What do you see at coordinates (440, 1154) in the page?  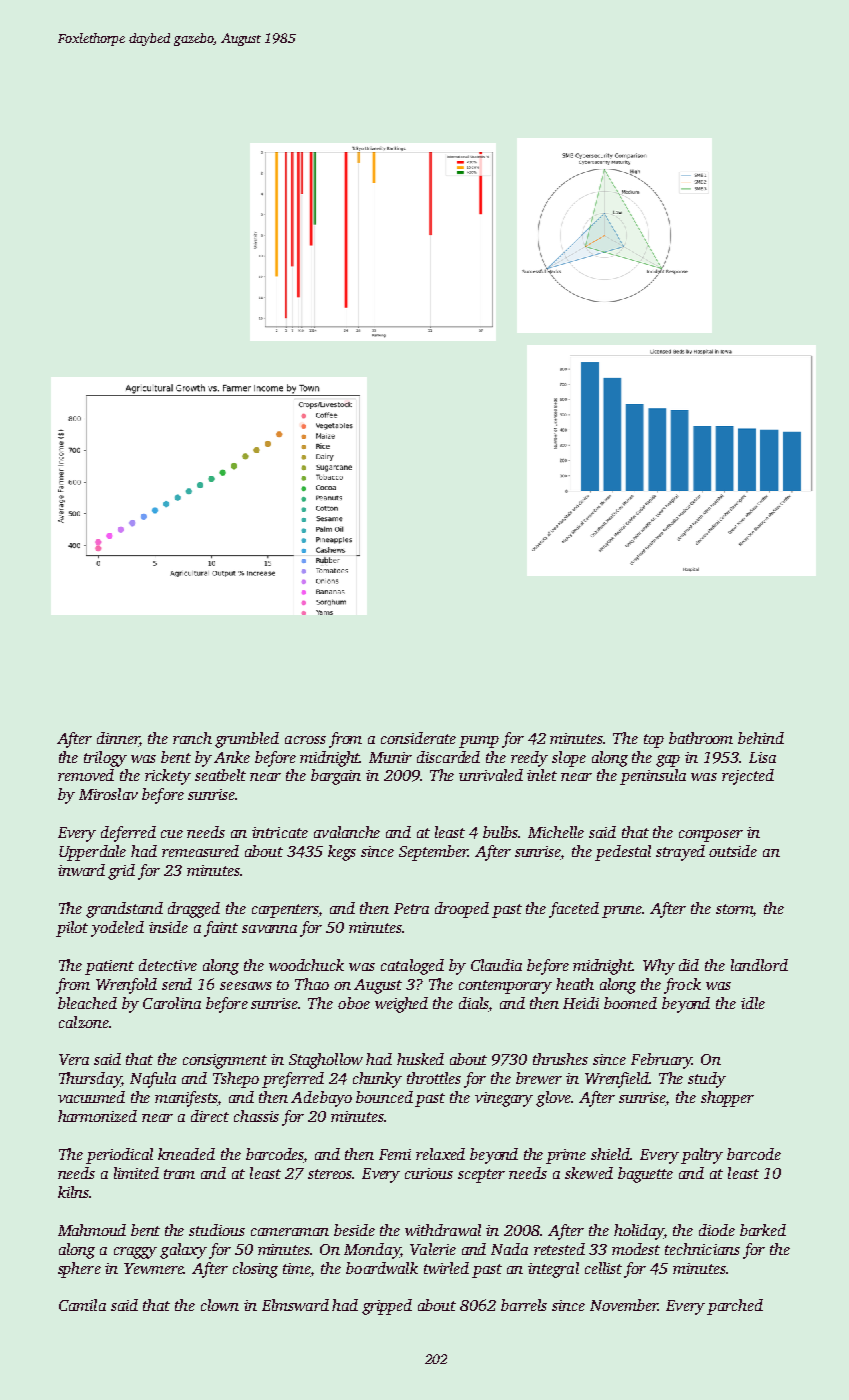 I see `relaxed` at bounding box center [440, 1154].
